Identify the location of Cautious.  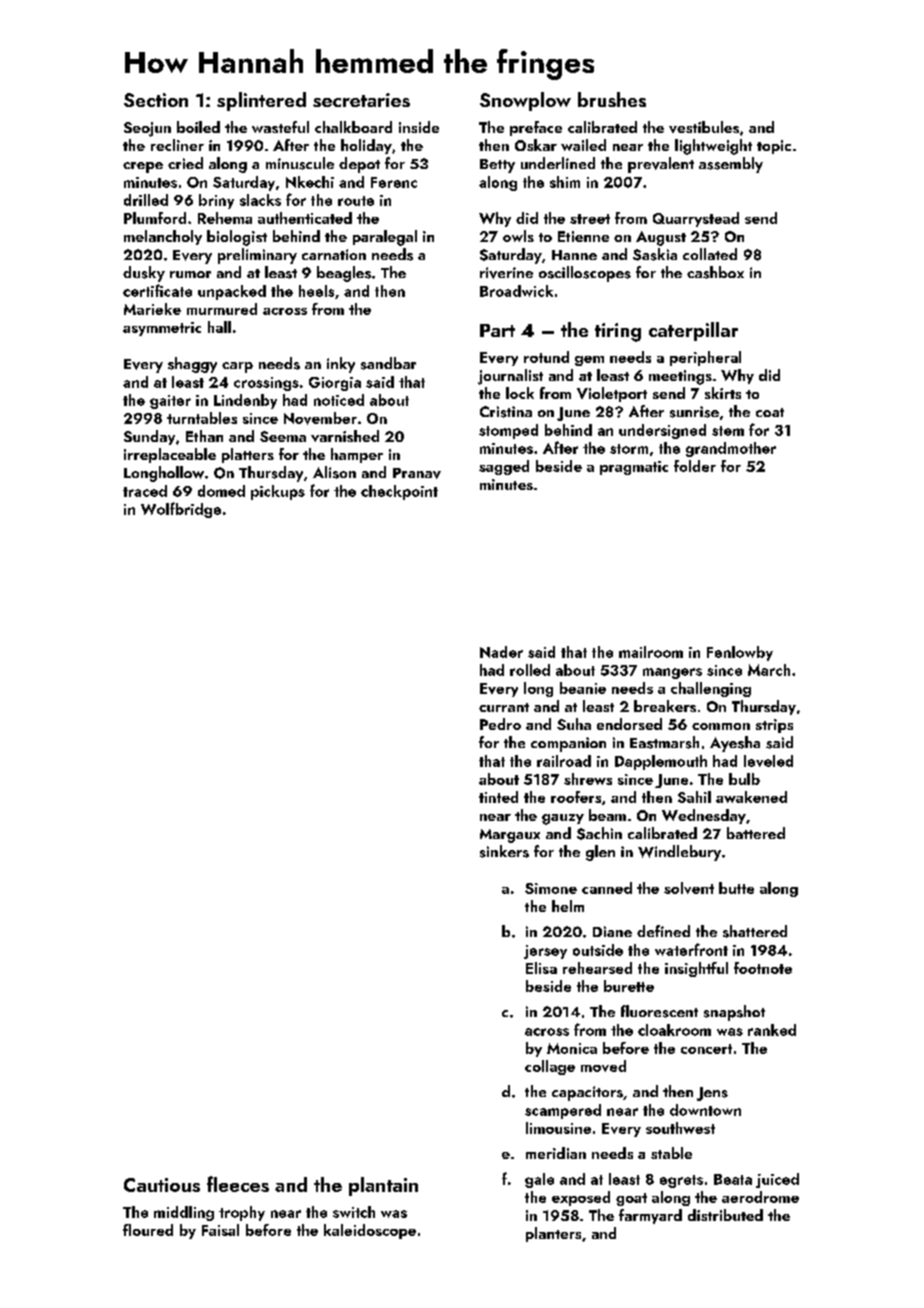
(162, 1185).
